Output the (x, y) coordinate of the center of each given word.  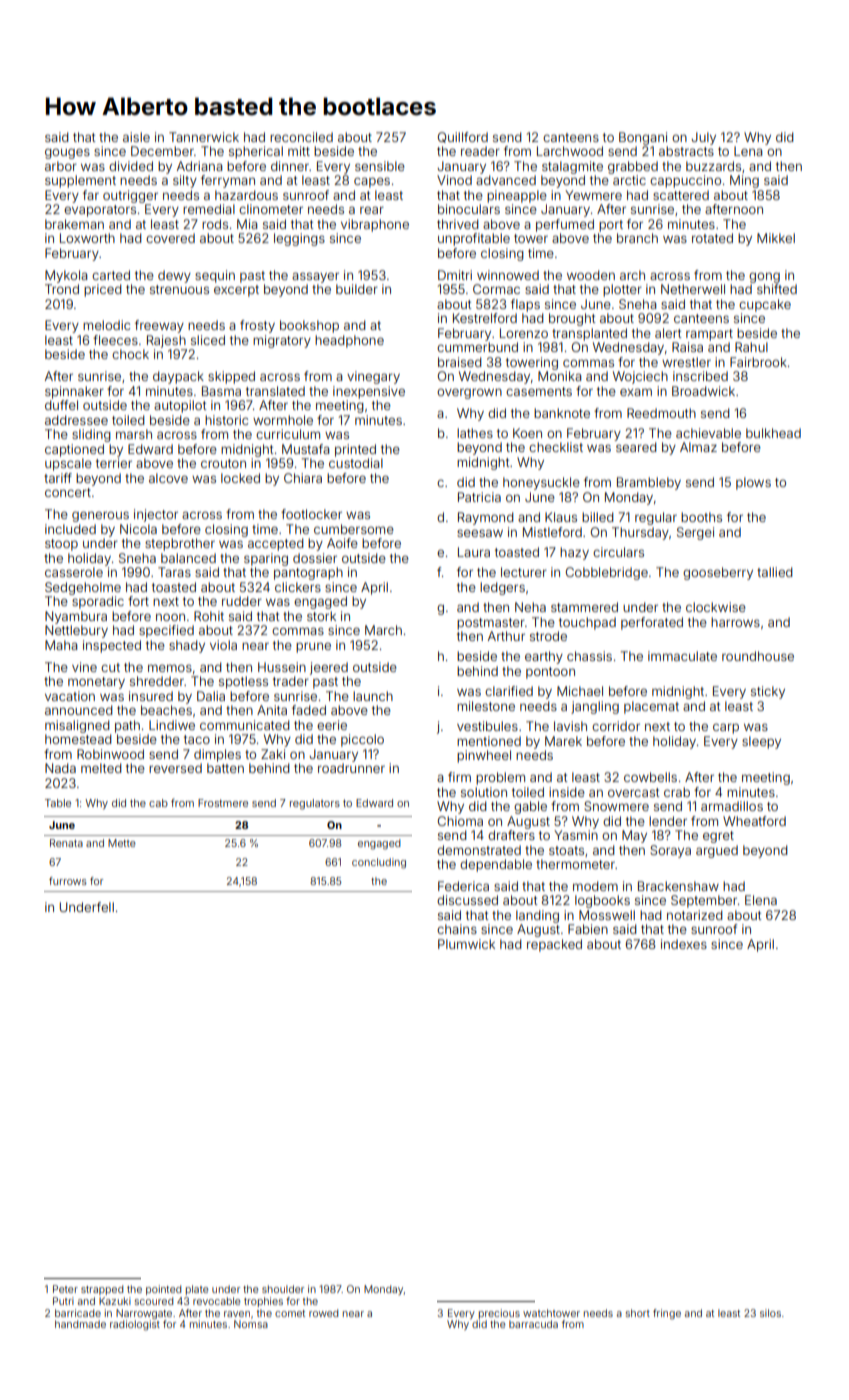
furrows (68, 881)
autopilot (180, 406)
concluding (379, 863)
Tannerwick (204, 137)
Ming (744, 181)
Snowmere (616, 806)
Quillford (463, 137)
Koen (527, 433)
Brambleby (649, 483)
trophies (263, 1302)
